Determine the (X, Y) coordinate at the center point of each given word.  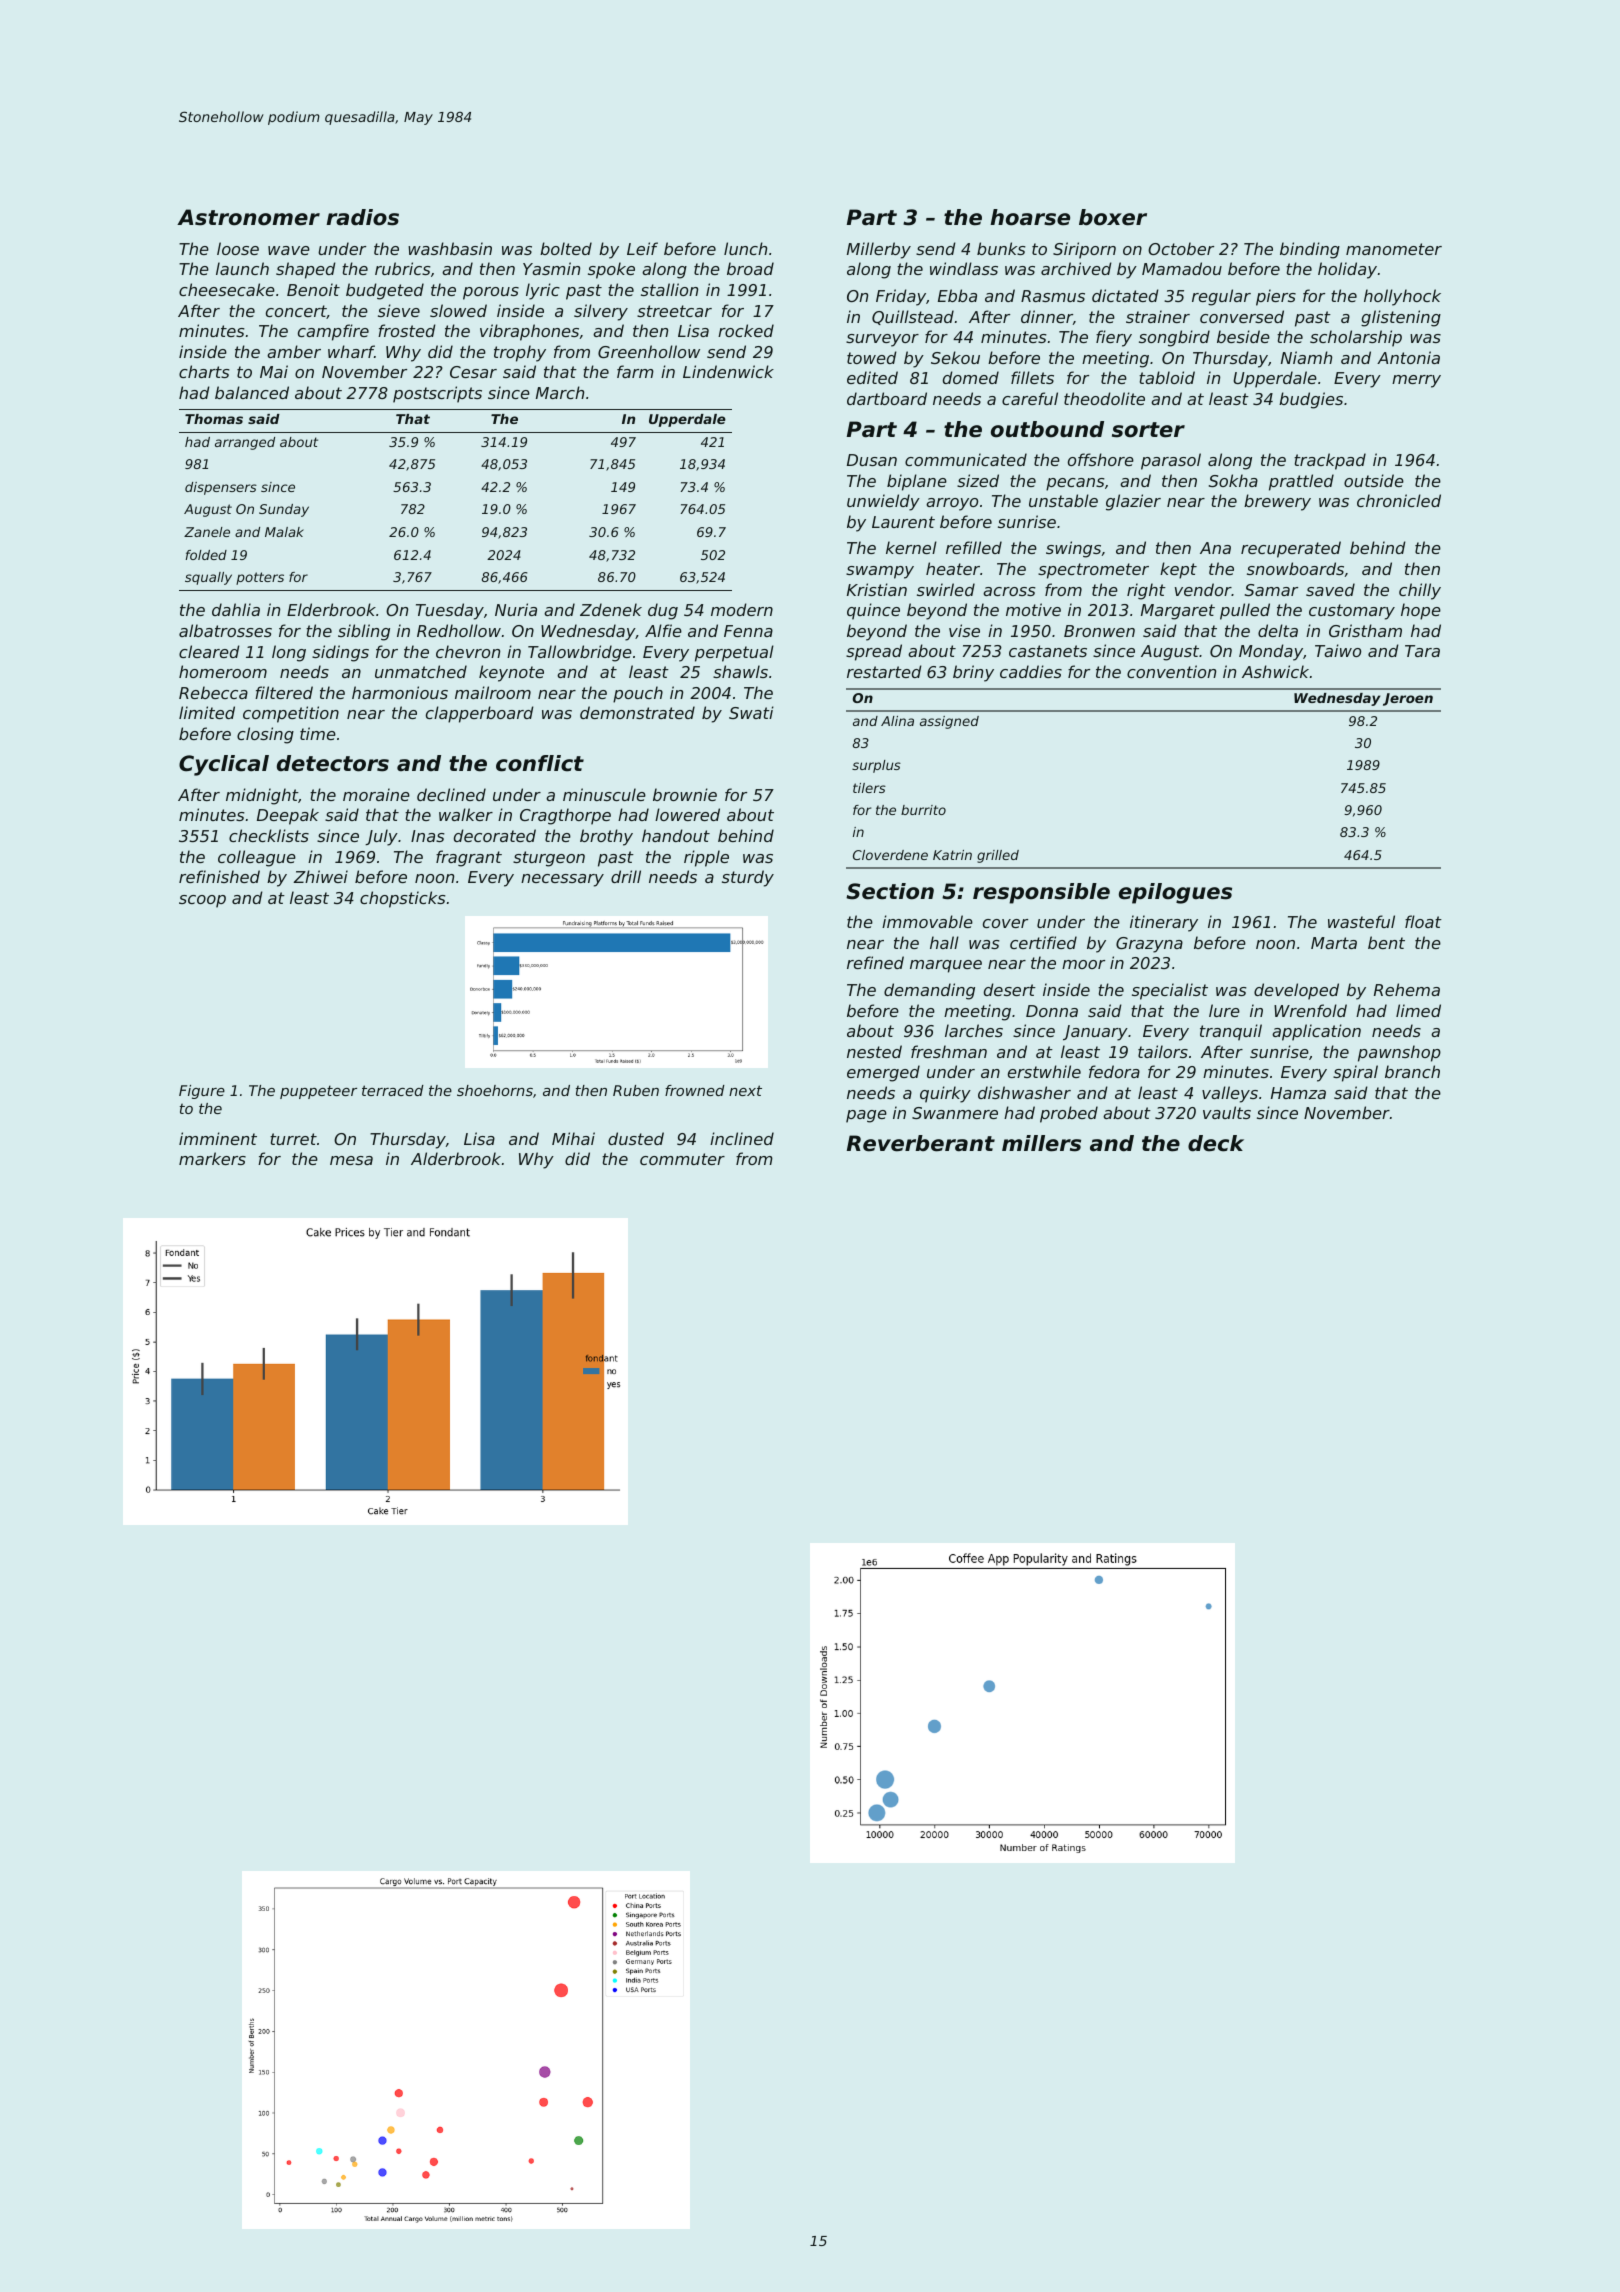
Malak (284, 532)
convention (1171, 671)
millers (1041, 1143)
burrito (923, 810)
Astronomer (248, 217)
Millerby (879, 250)
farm (635, 371)
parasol (1171, 461)
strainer (1158, 316)
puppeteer (318, 1092)
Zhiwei (320, 876)
